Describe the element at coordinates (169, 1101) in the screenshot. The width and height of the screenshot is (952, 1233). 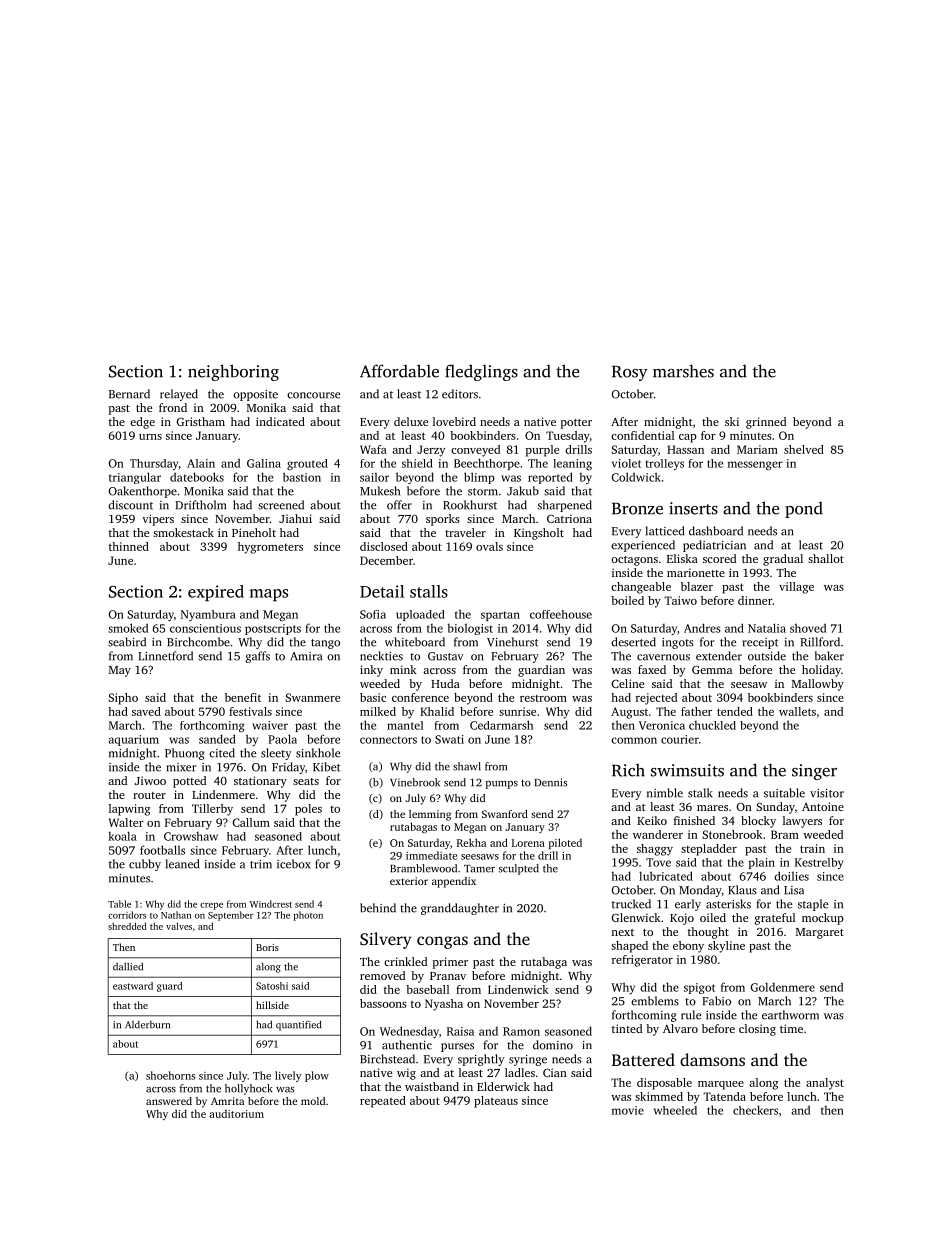
I see `answered` at that location.
